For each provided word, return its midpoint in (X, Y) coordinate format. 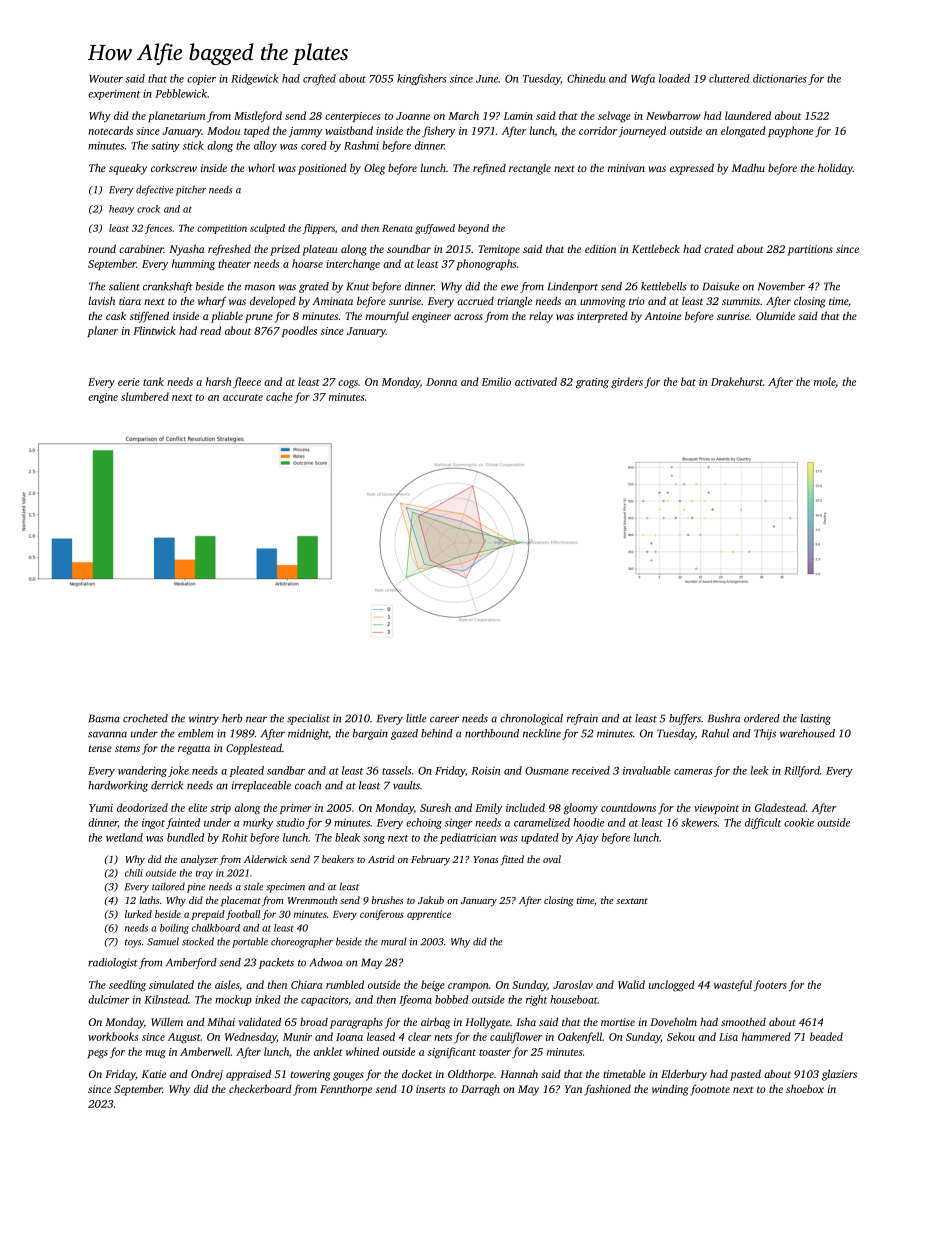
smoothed (743, 1021)
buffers (685, 719)
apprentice (429, 915)
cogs (348, 384)
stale (253, 886)
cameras (693, 772)
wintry (204, 719)
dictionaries (780, 78)
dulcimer (109, 999)
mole (824, 381)
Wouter (106, 79)
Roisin (486, 771)
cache (279, 396)
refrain (582, 719)
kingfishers (422, 79)
